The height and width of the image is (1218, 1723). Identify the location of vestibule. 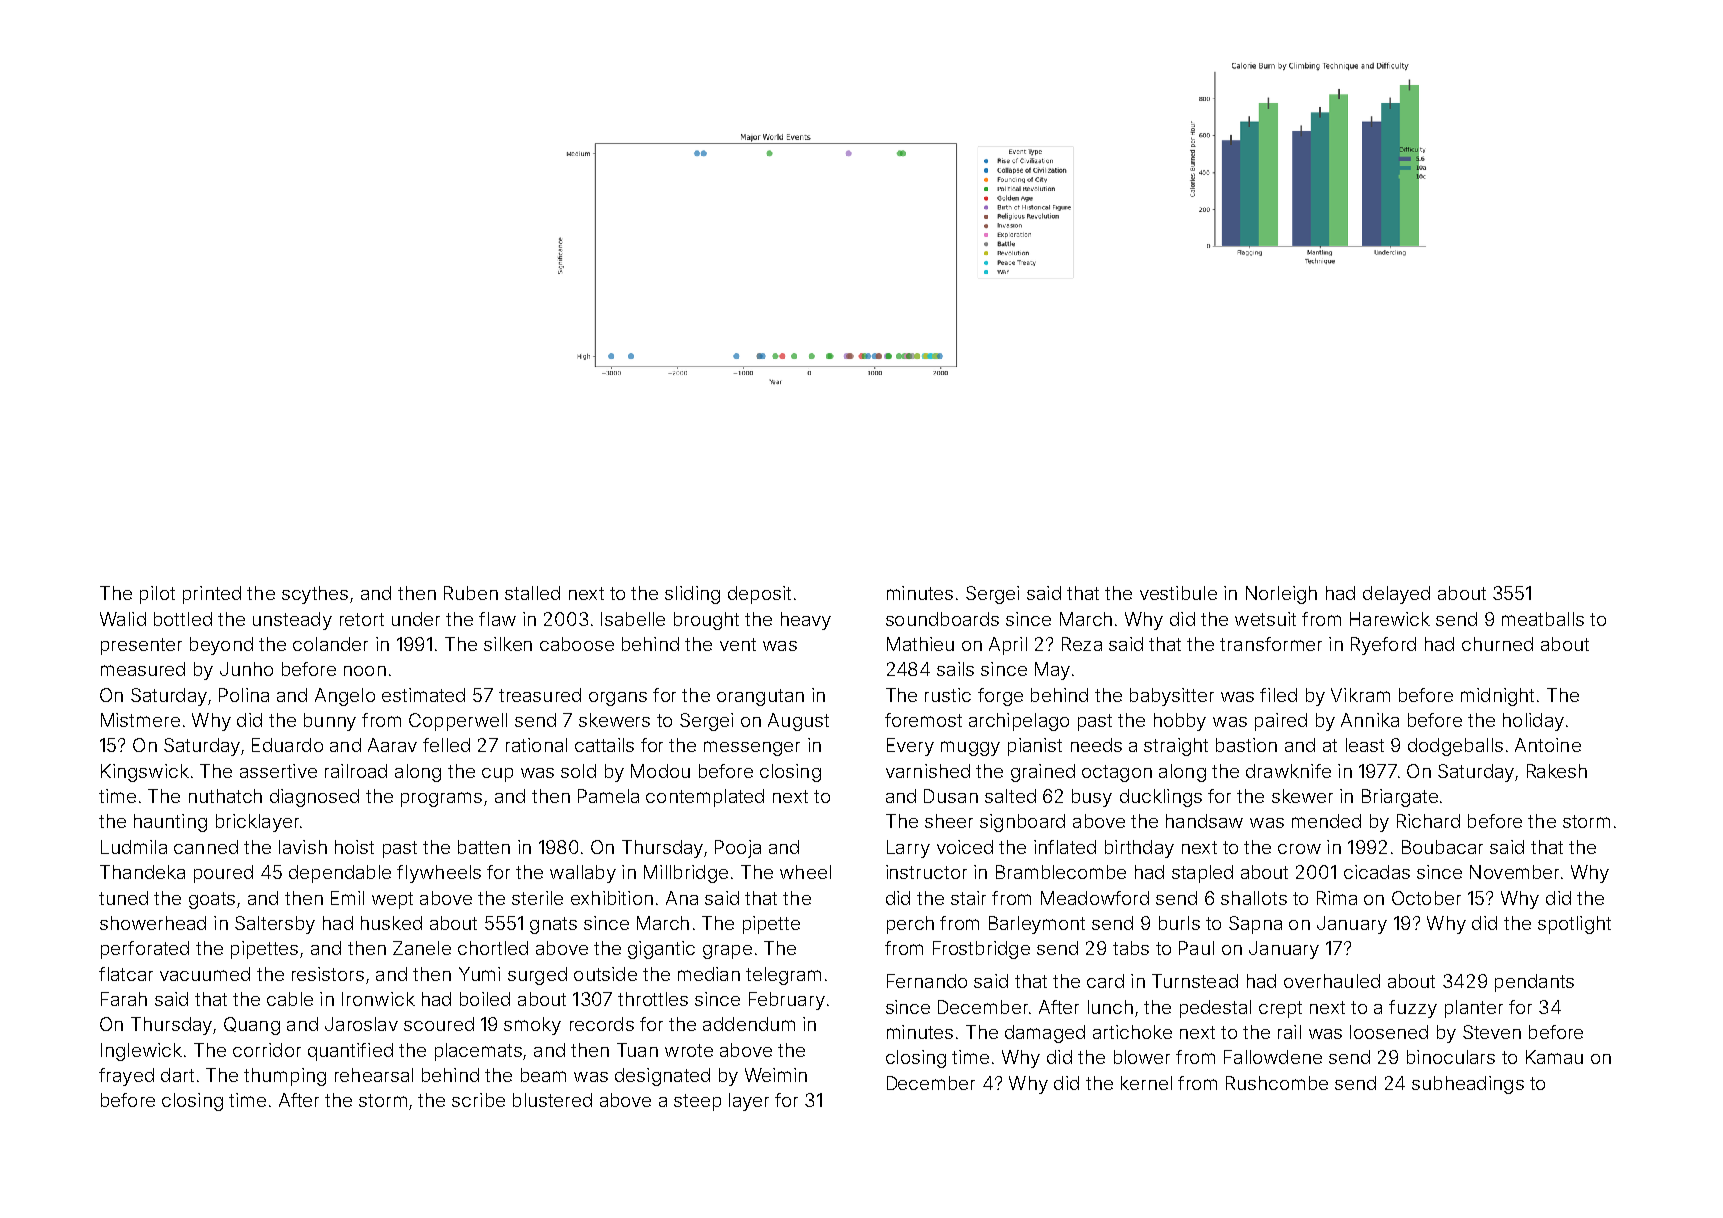
(1178, 593).
